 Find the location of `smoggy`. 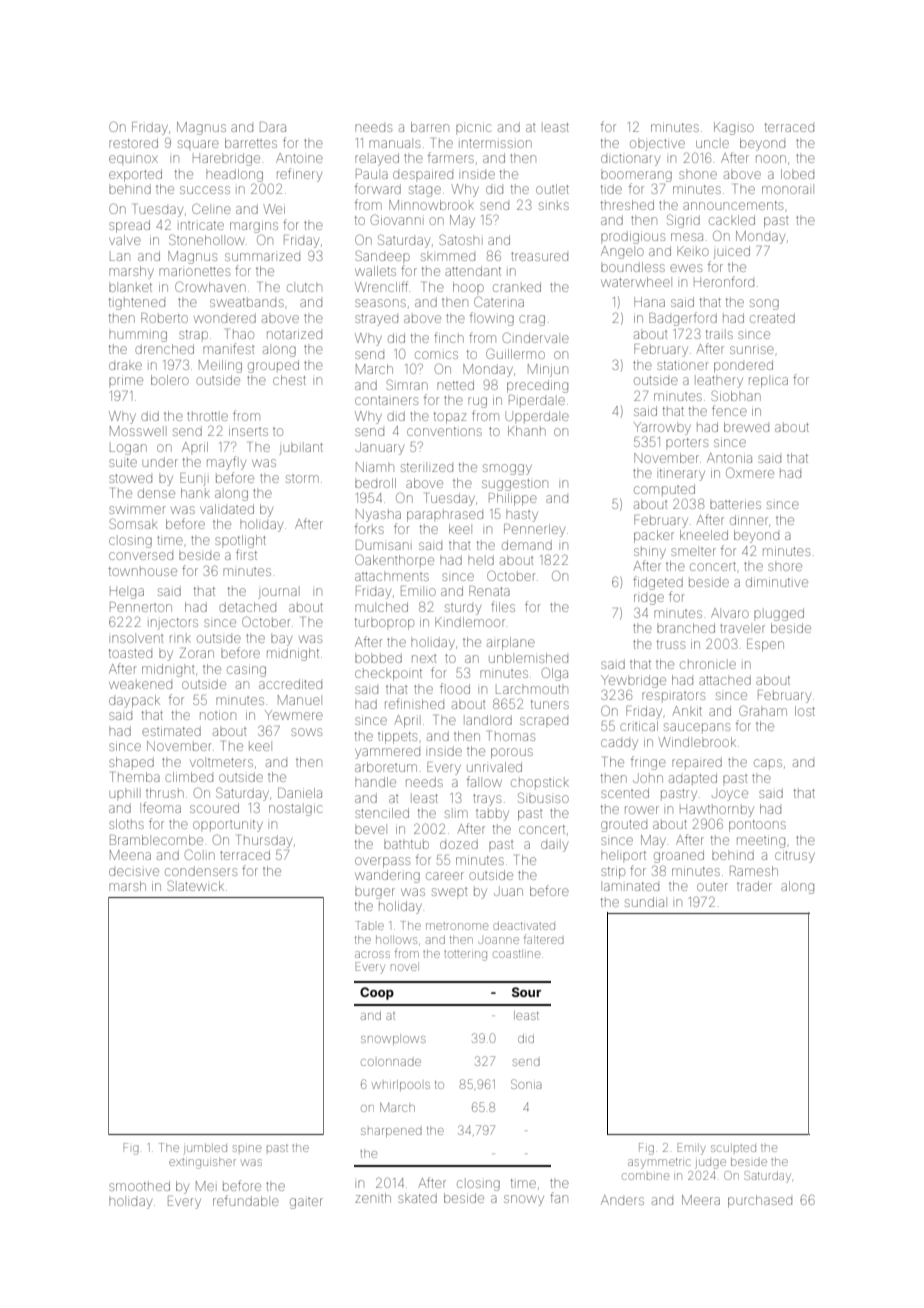

smoggy is located at coordinates (507, 469).
